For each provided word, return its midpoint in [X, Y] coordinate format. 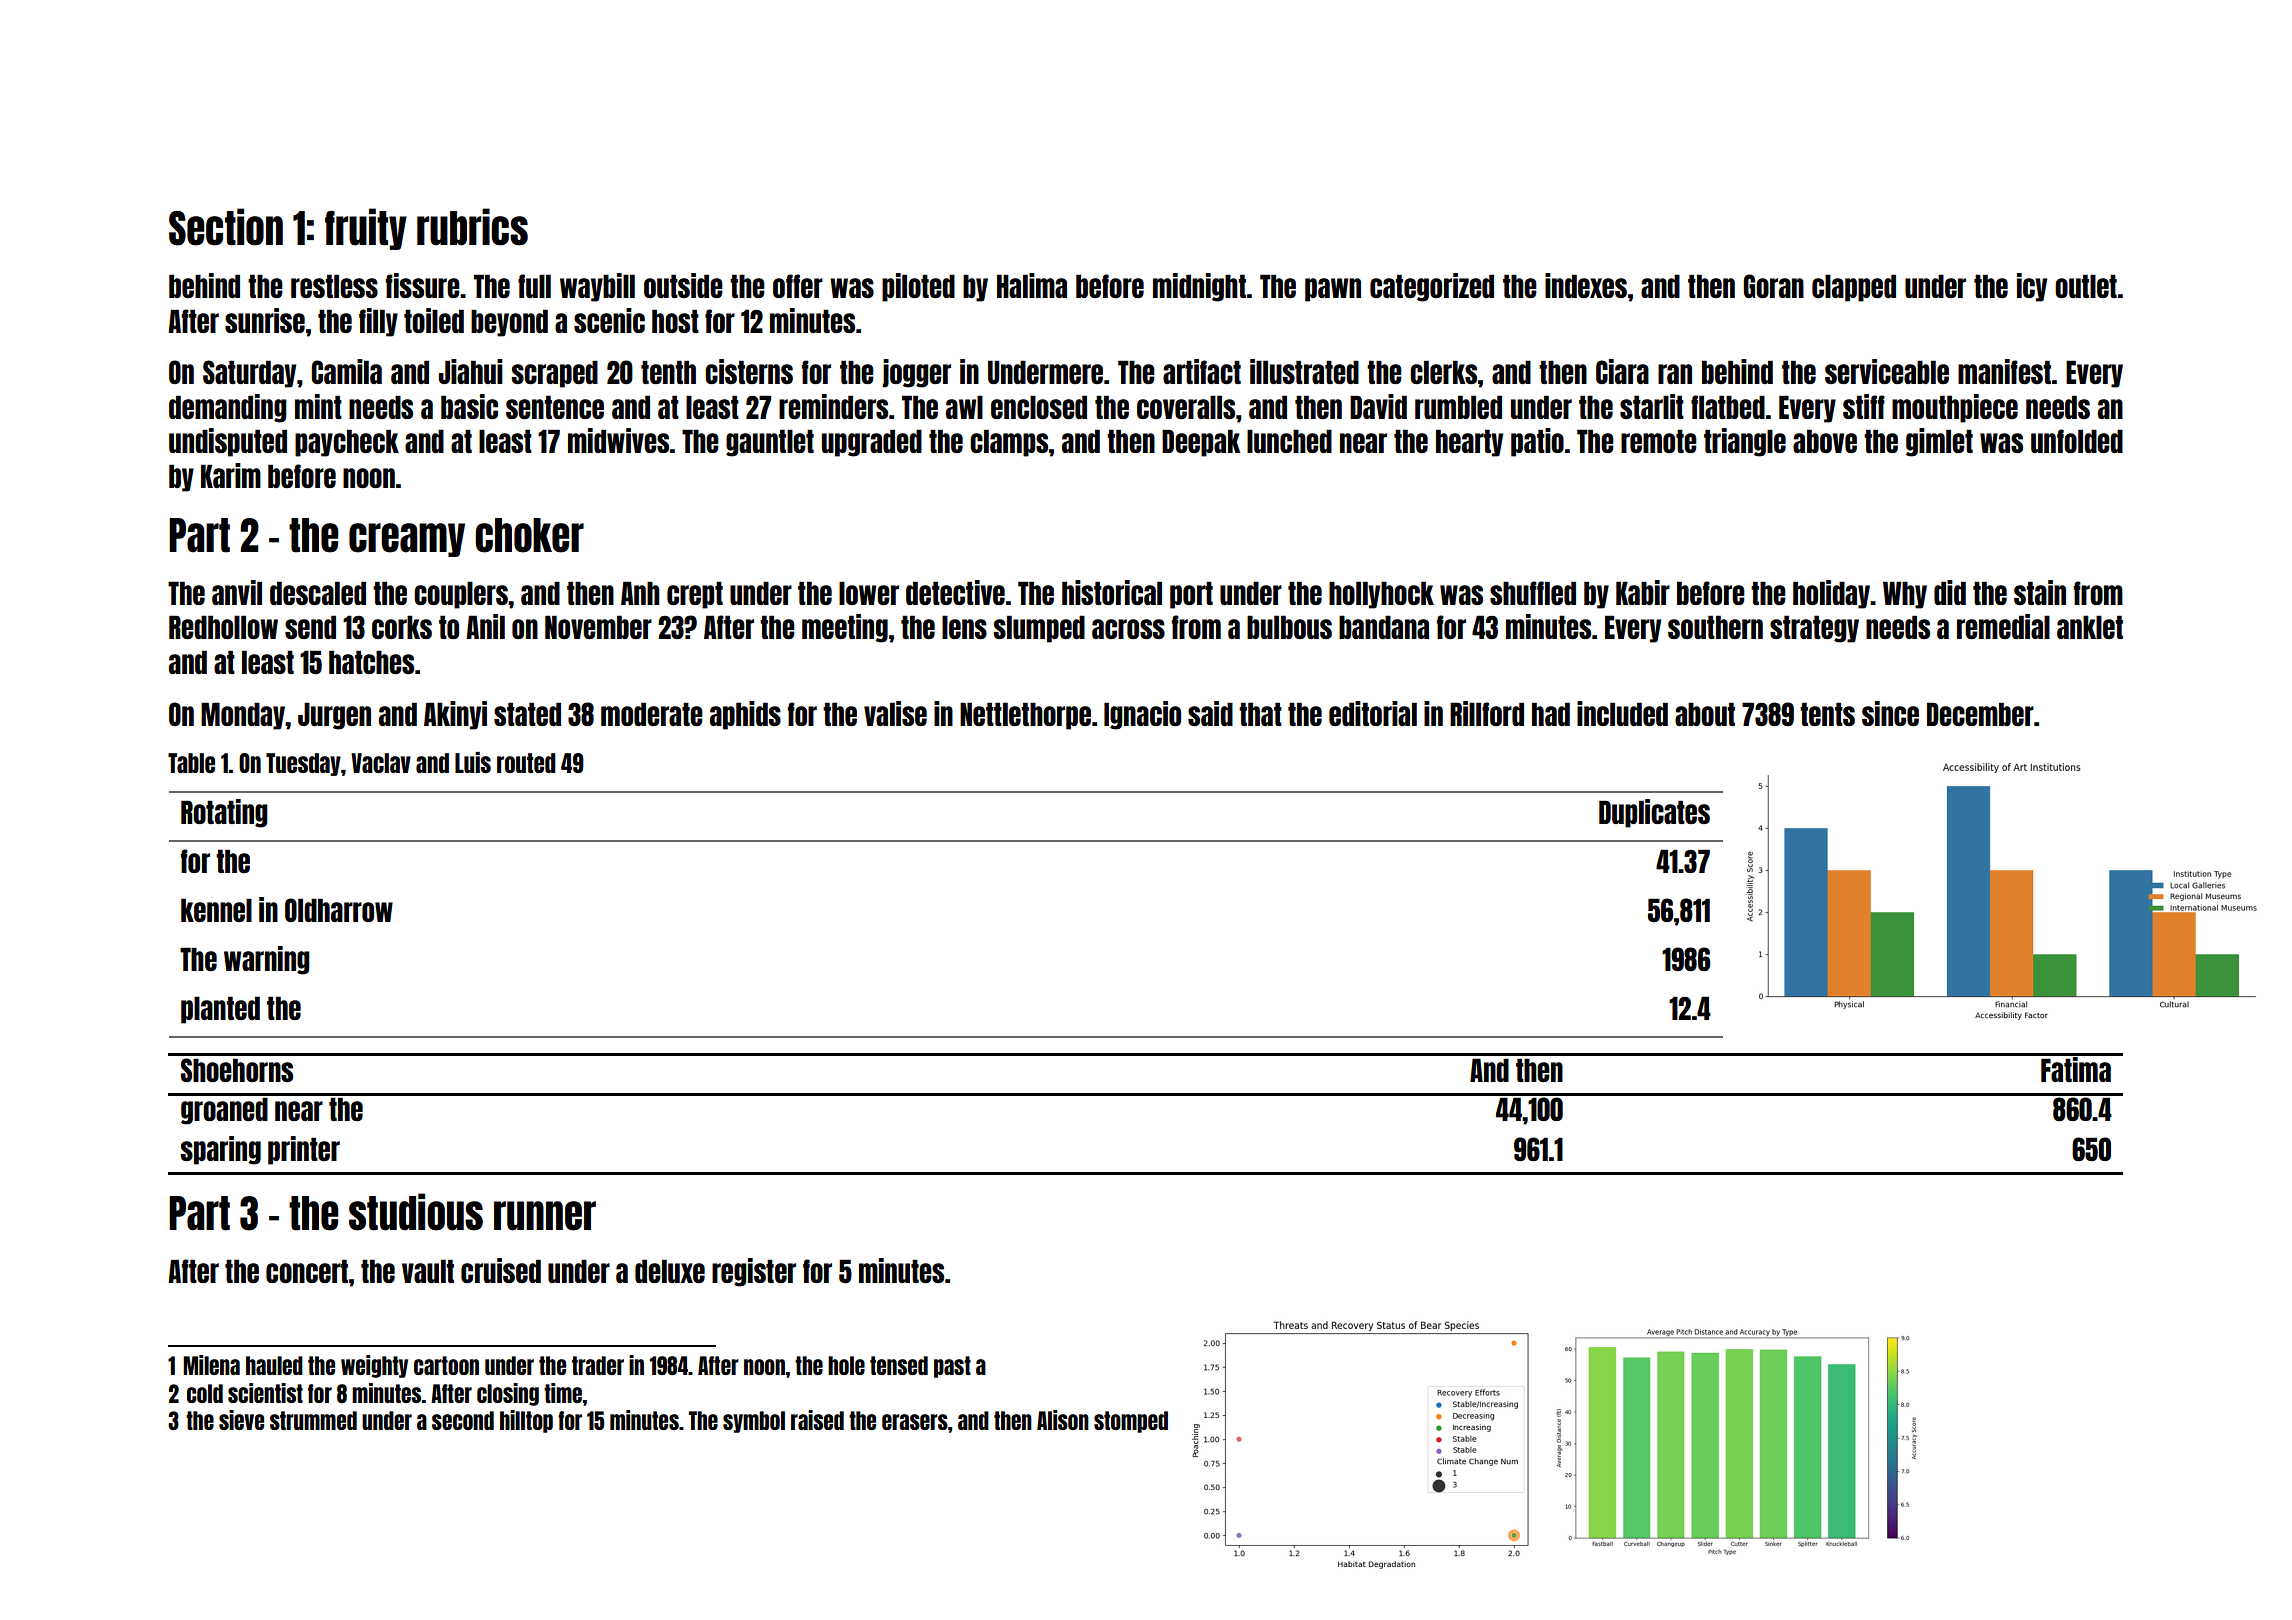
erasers [915, 1422]
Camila [346, 371]
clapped [1854, 288]
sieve [241, 1420]
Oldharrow [339, 910]
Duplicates [1654, 813]
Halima [1032, 285]
